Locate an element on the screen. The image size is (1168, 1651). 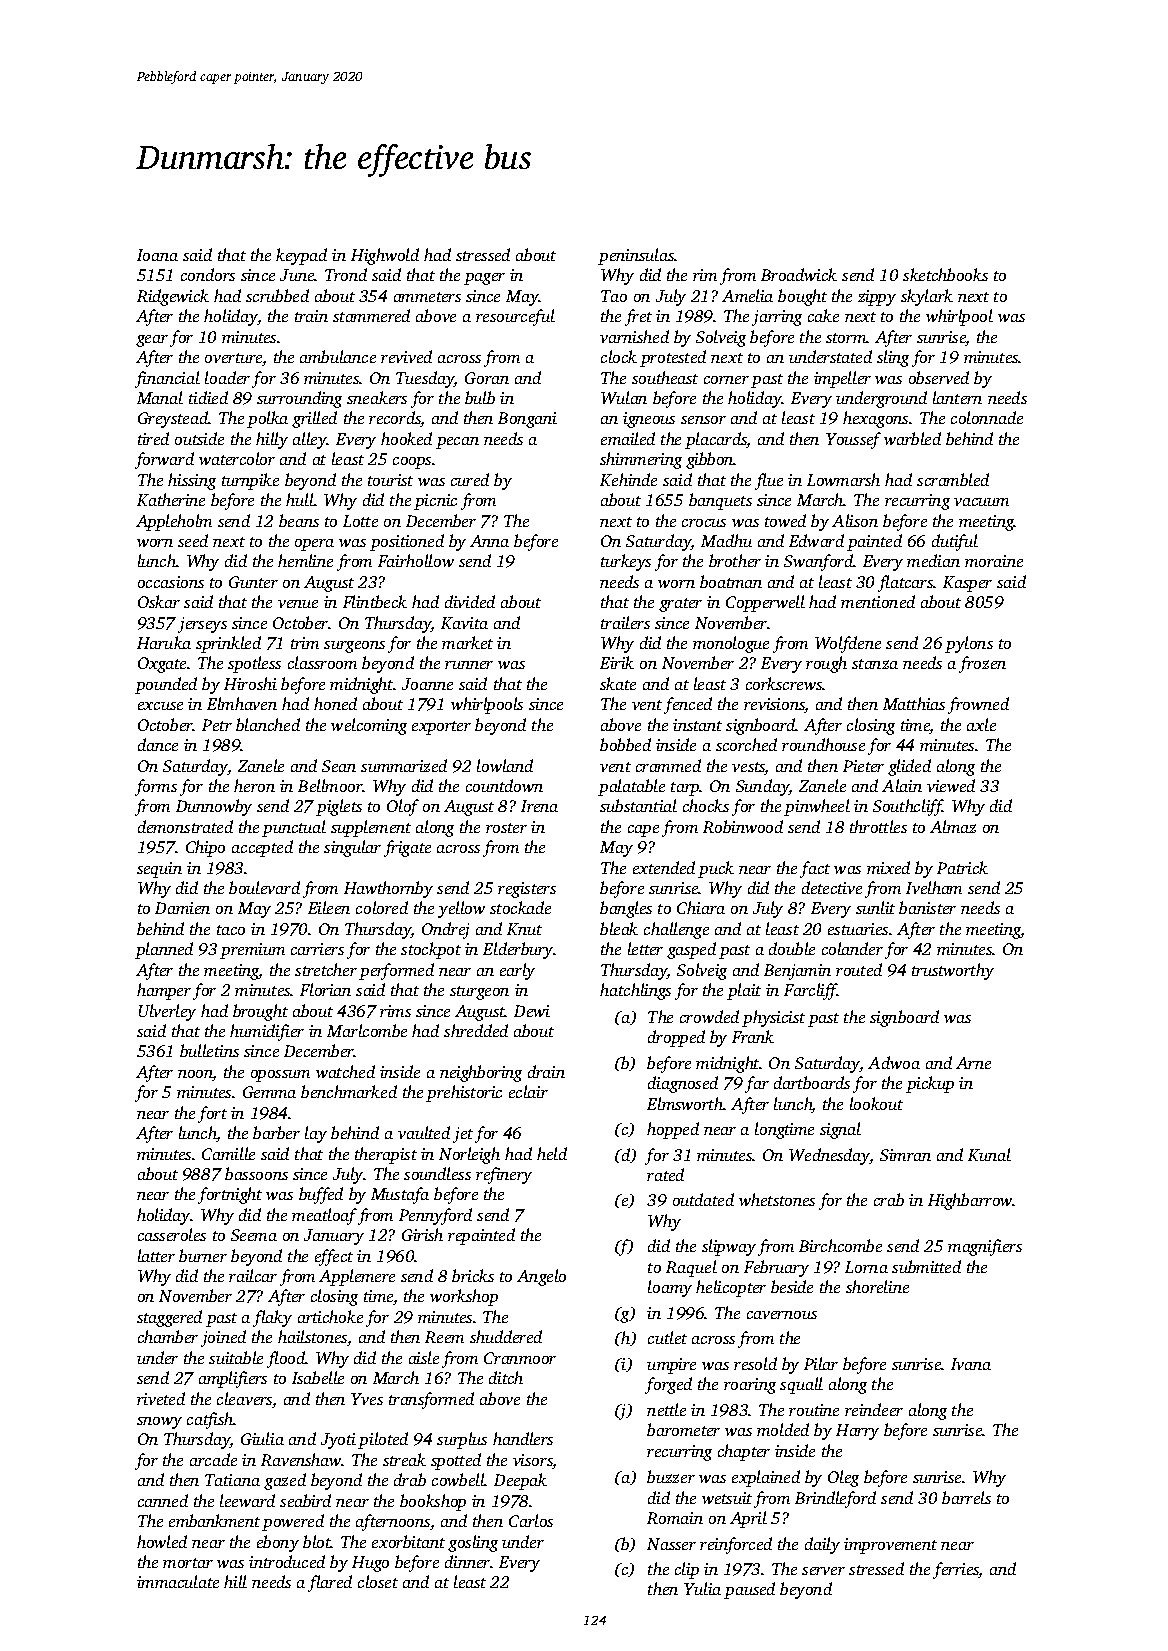
grilled is located at coordinates (314, 419).
